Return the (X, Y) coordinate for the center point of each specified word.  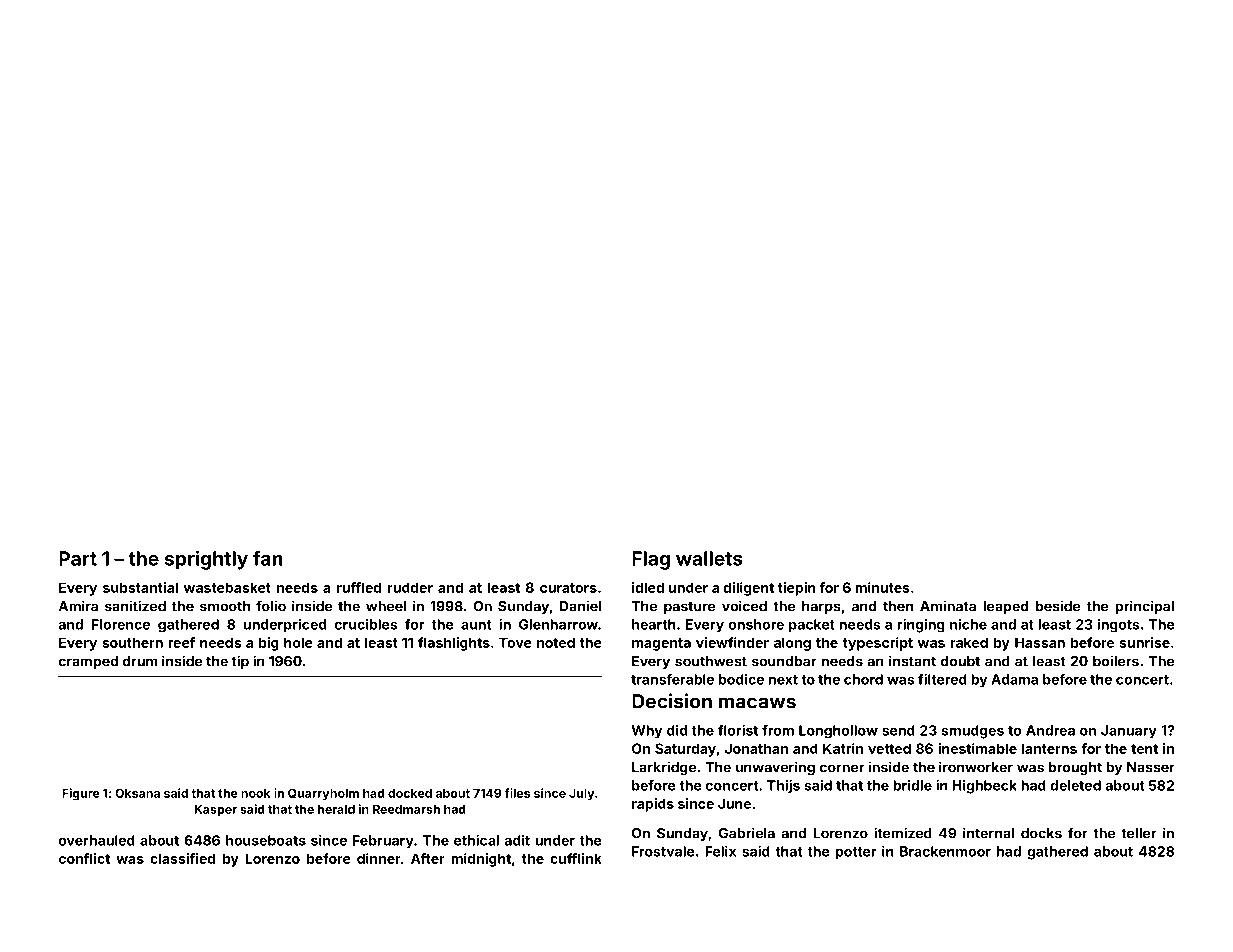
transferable (672, 679)
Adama (1014, 679)
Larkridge (664, 768)
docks (1041, 833)
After (428, 858)
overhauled (97, 840)
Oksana (137, 793)
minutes (882, 587)
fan (268, 558)
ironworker (976, 767)
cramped (88, 662)
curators (568, 588)
